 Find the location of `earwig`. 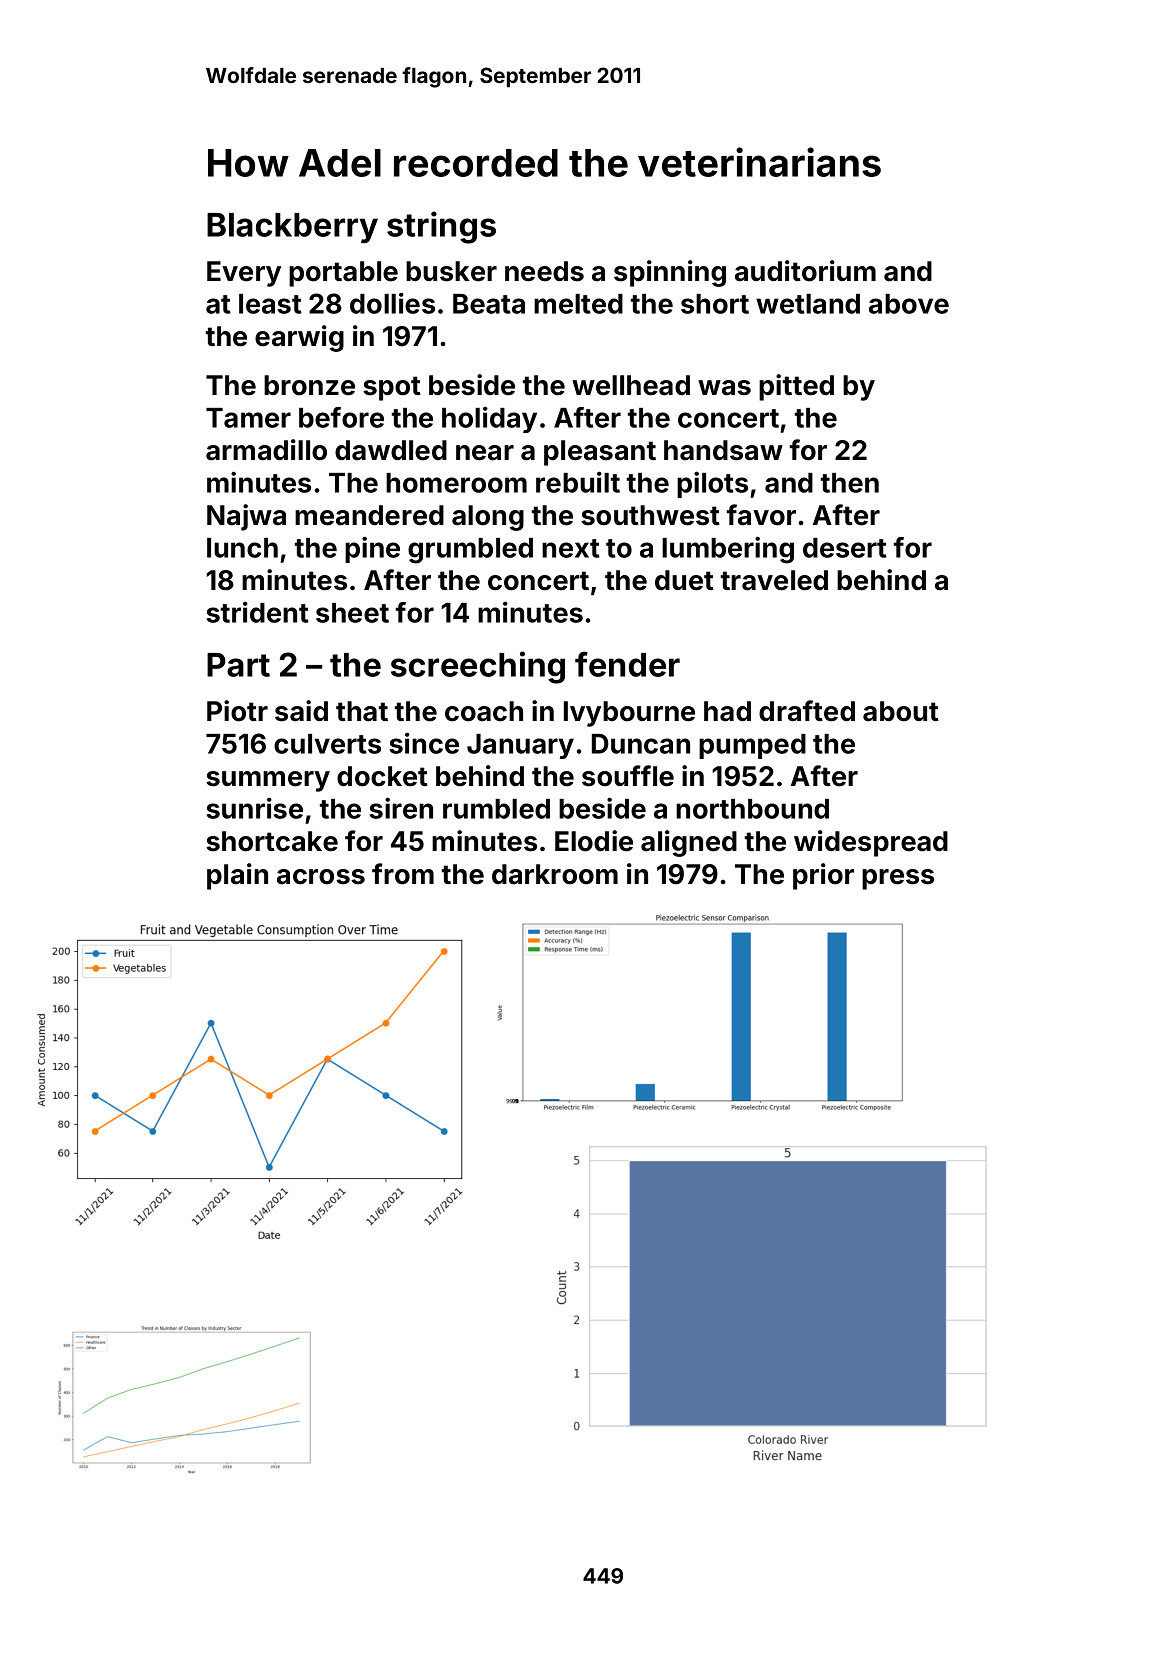

earwig is located at coordinates (299, 338).
